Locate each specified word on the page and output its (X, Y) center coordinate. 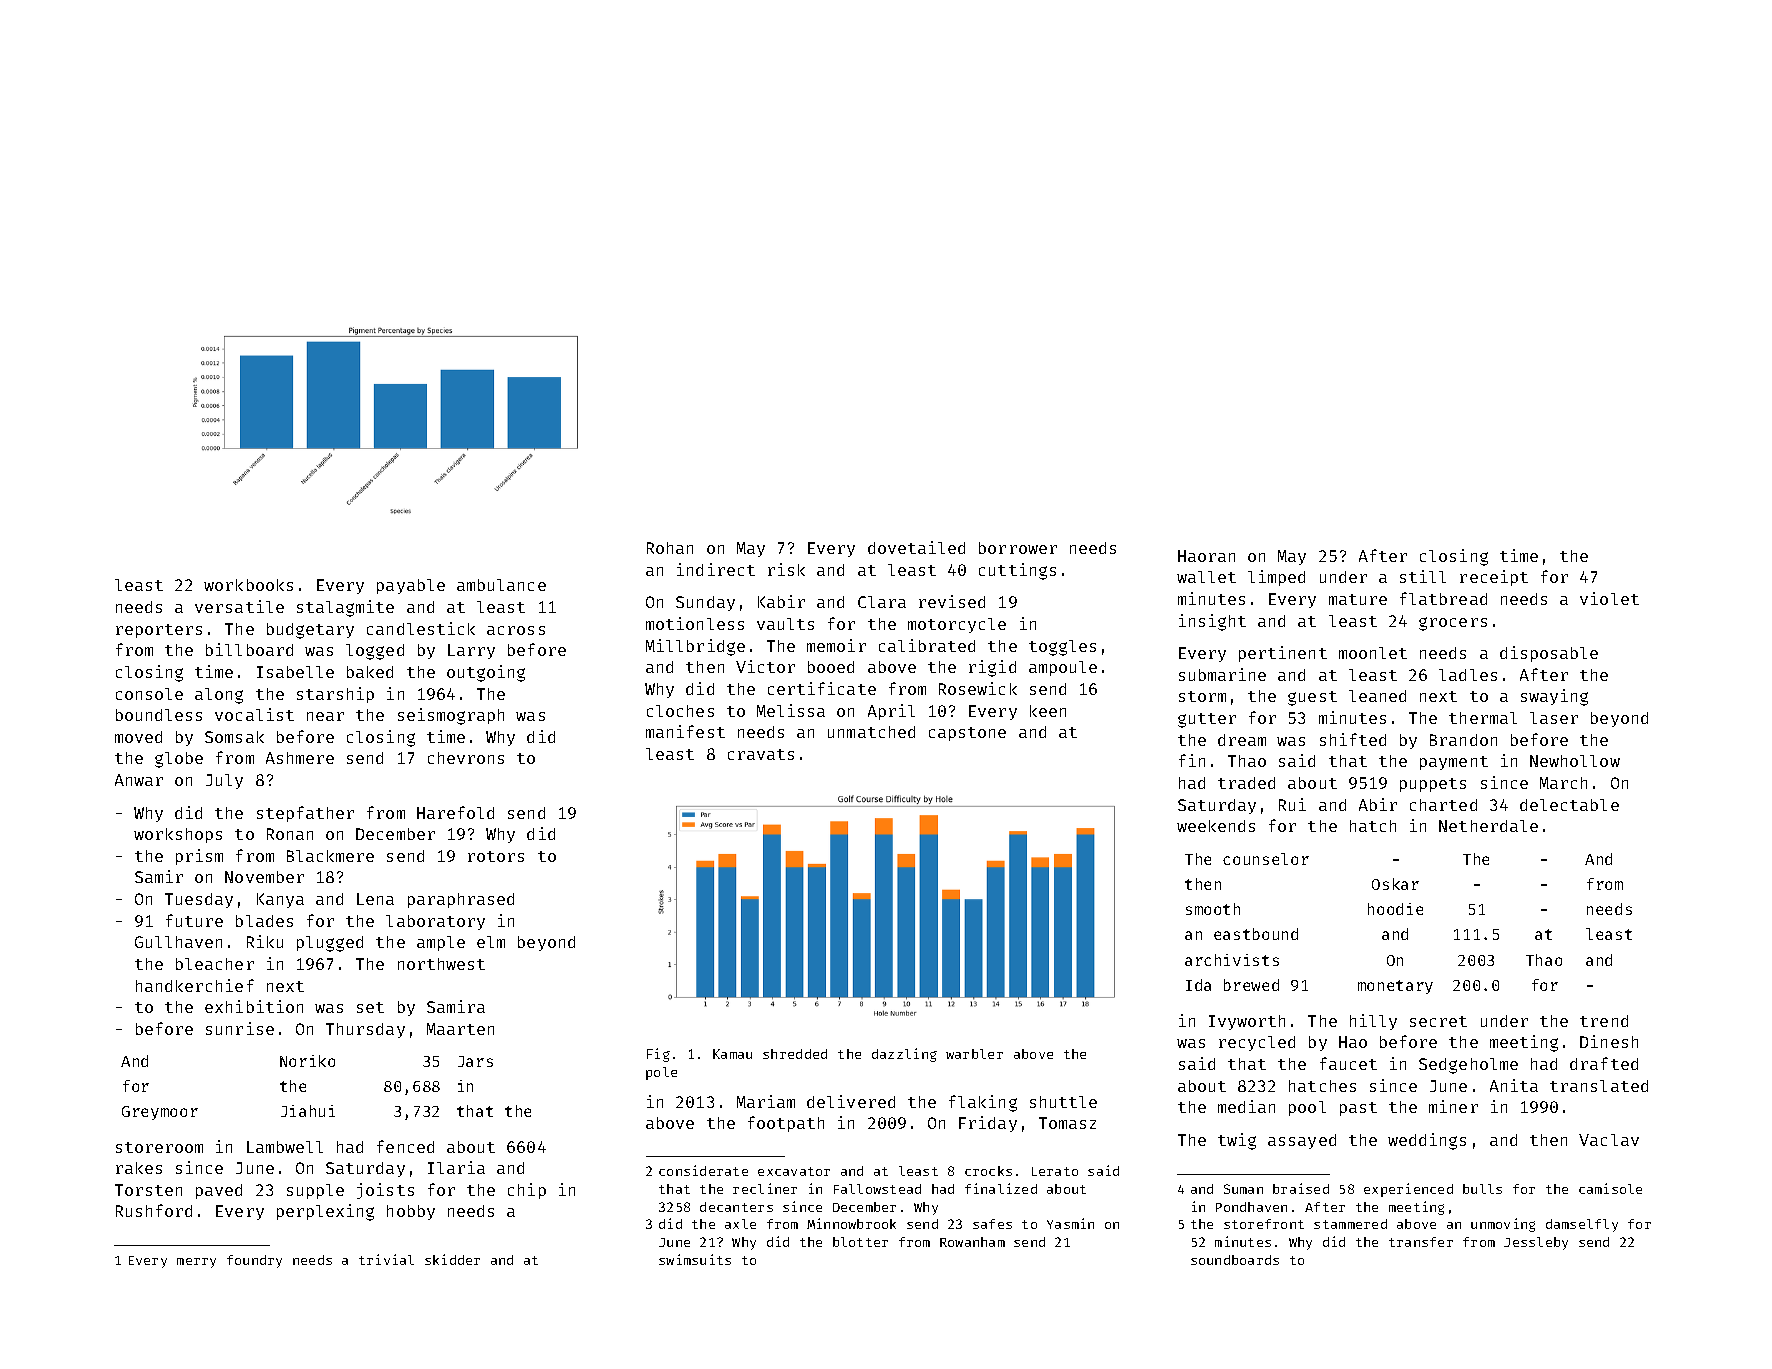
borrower (1018, 548)
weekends (1216, 826)
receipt (1494, 578)
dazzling (904, 1055)
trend (1604, 1021)
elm (491, 942)
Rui (1292, 804)
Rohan (670, 548)
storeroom (159, 1147)
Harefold (455, 812)
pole (661, 1073)
